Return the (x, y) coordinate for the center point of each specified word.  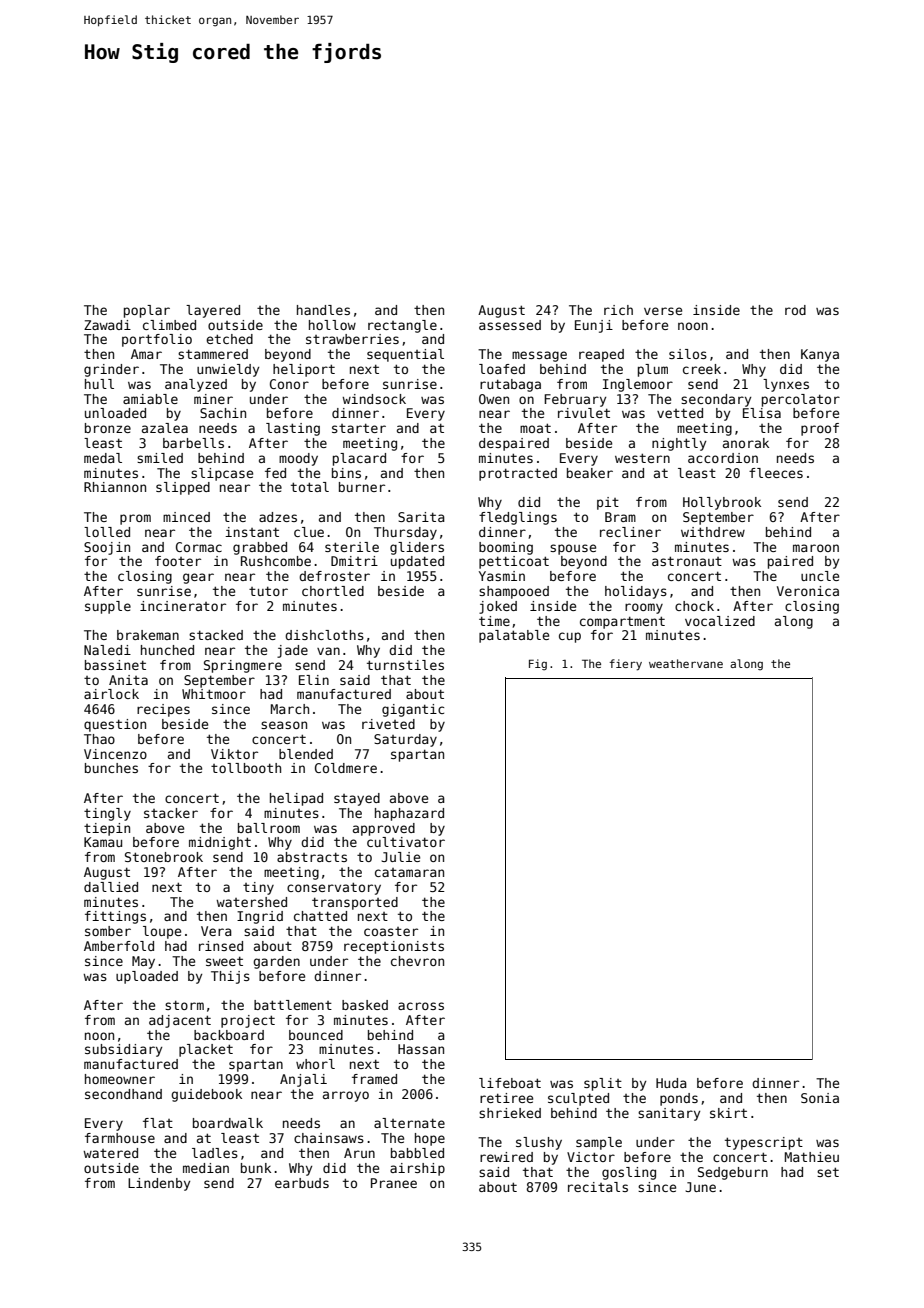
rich (618, 310)
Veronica (808, 591)
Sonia (820, 1098)
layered (213, 311)
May (143, 962)
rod (795, 310)
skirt (728, 1113)
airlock (111, 694)
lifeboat (510, 1083)
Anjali (303, 1080)
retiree (506, 1098)
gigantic (413, 710)
